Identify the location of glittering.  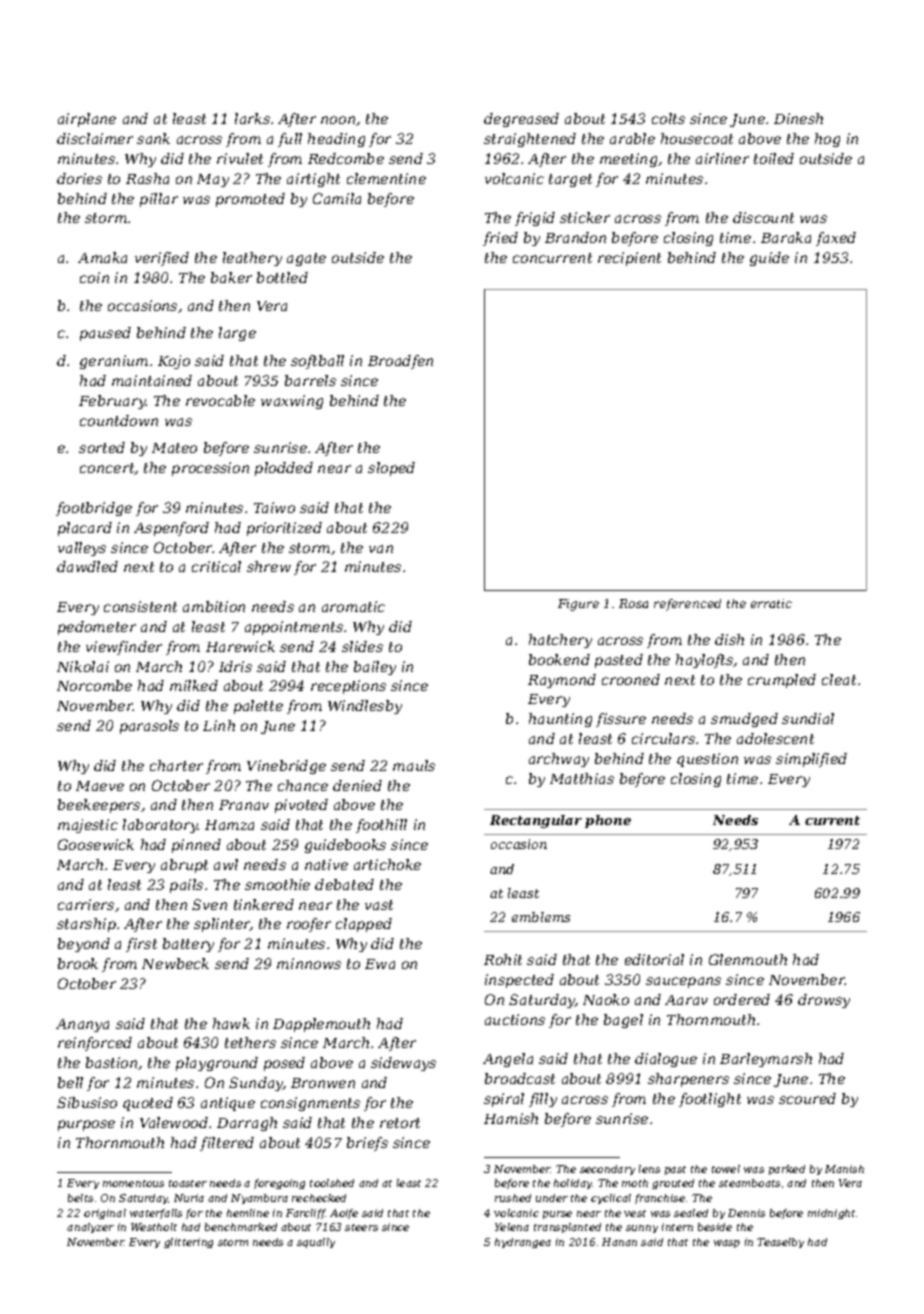
(188, 1243).
